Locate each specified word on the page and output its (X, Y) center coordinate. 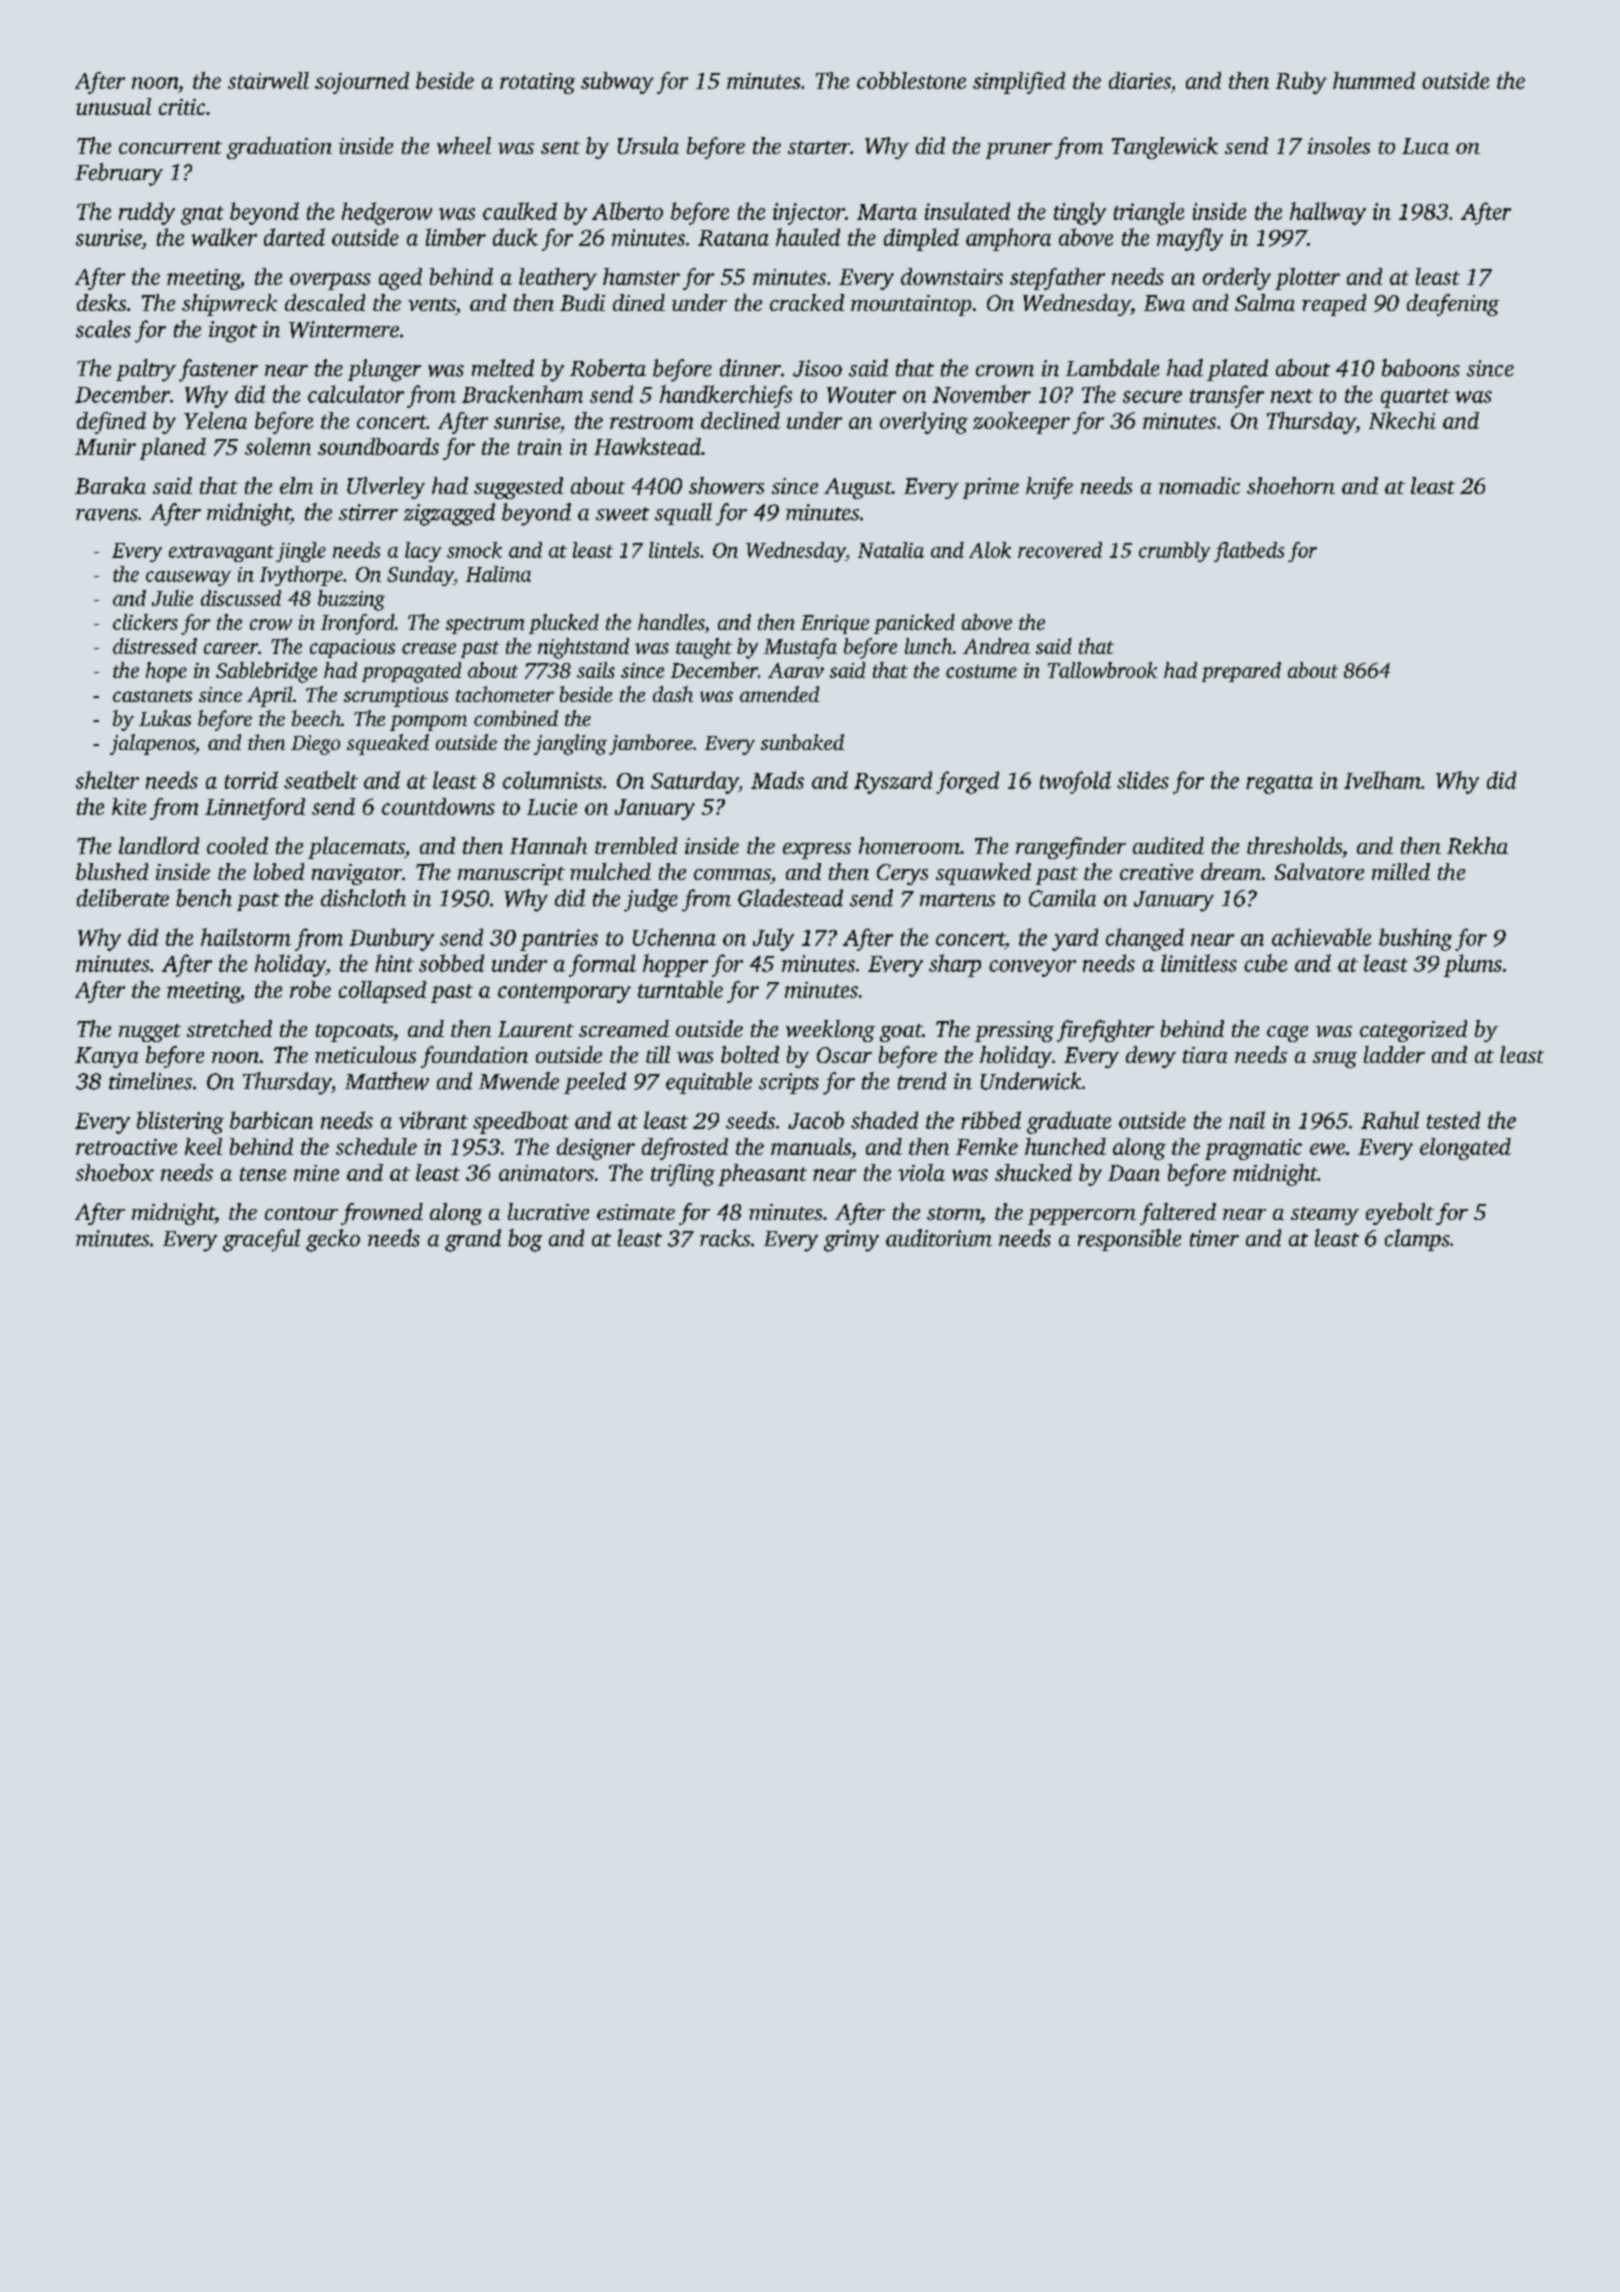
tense (263, 1174)
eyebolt (1400, 1214)
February (119, 174)
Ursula (648, 145)
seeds (750, 1120)
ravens (107, 515)
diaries (1140, 80)
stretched (229, 1028)
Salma (1265, 302)
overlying (924, 423)
